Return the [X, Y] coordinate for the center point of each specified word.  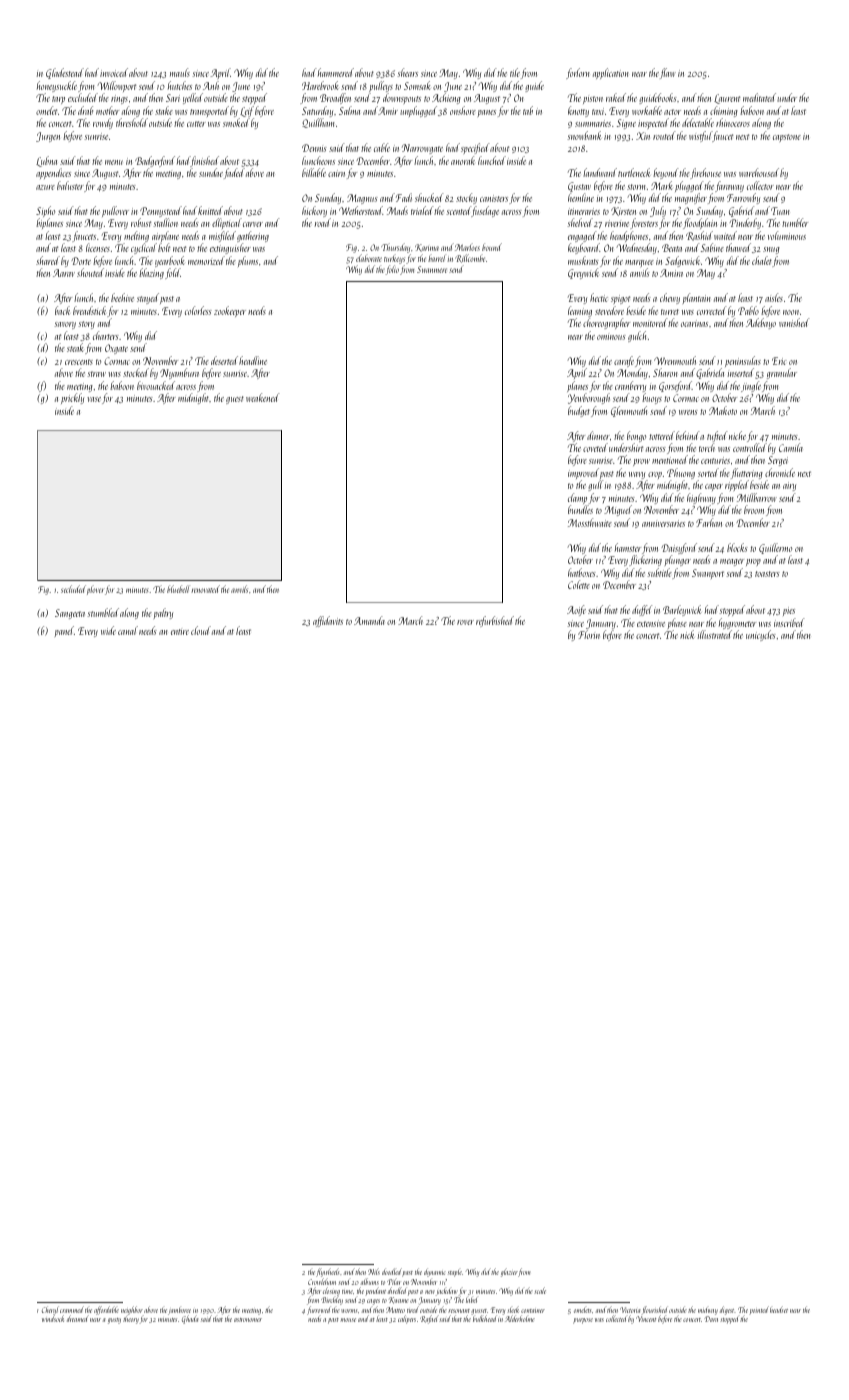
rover [465, 622]
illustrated [715, 634]
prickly [72, 398]
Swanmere [432, 269]
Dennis [314, 148]
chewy [670, 298]
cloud [201, 630]
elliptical [227, 223]
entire [180, 632]
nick [687, 634]
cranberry [630, 386]
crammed [72, 1309]
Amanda [369, 620]
